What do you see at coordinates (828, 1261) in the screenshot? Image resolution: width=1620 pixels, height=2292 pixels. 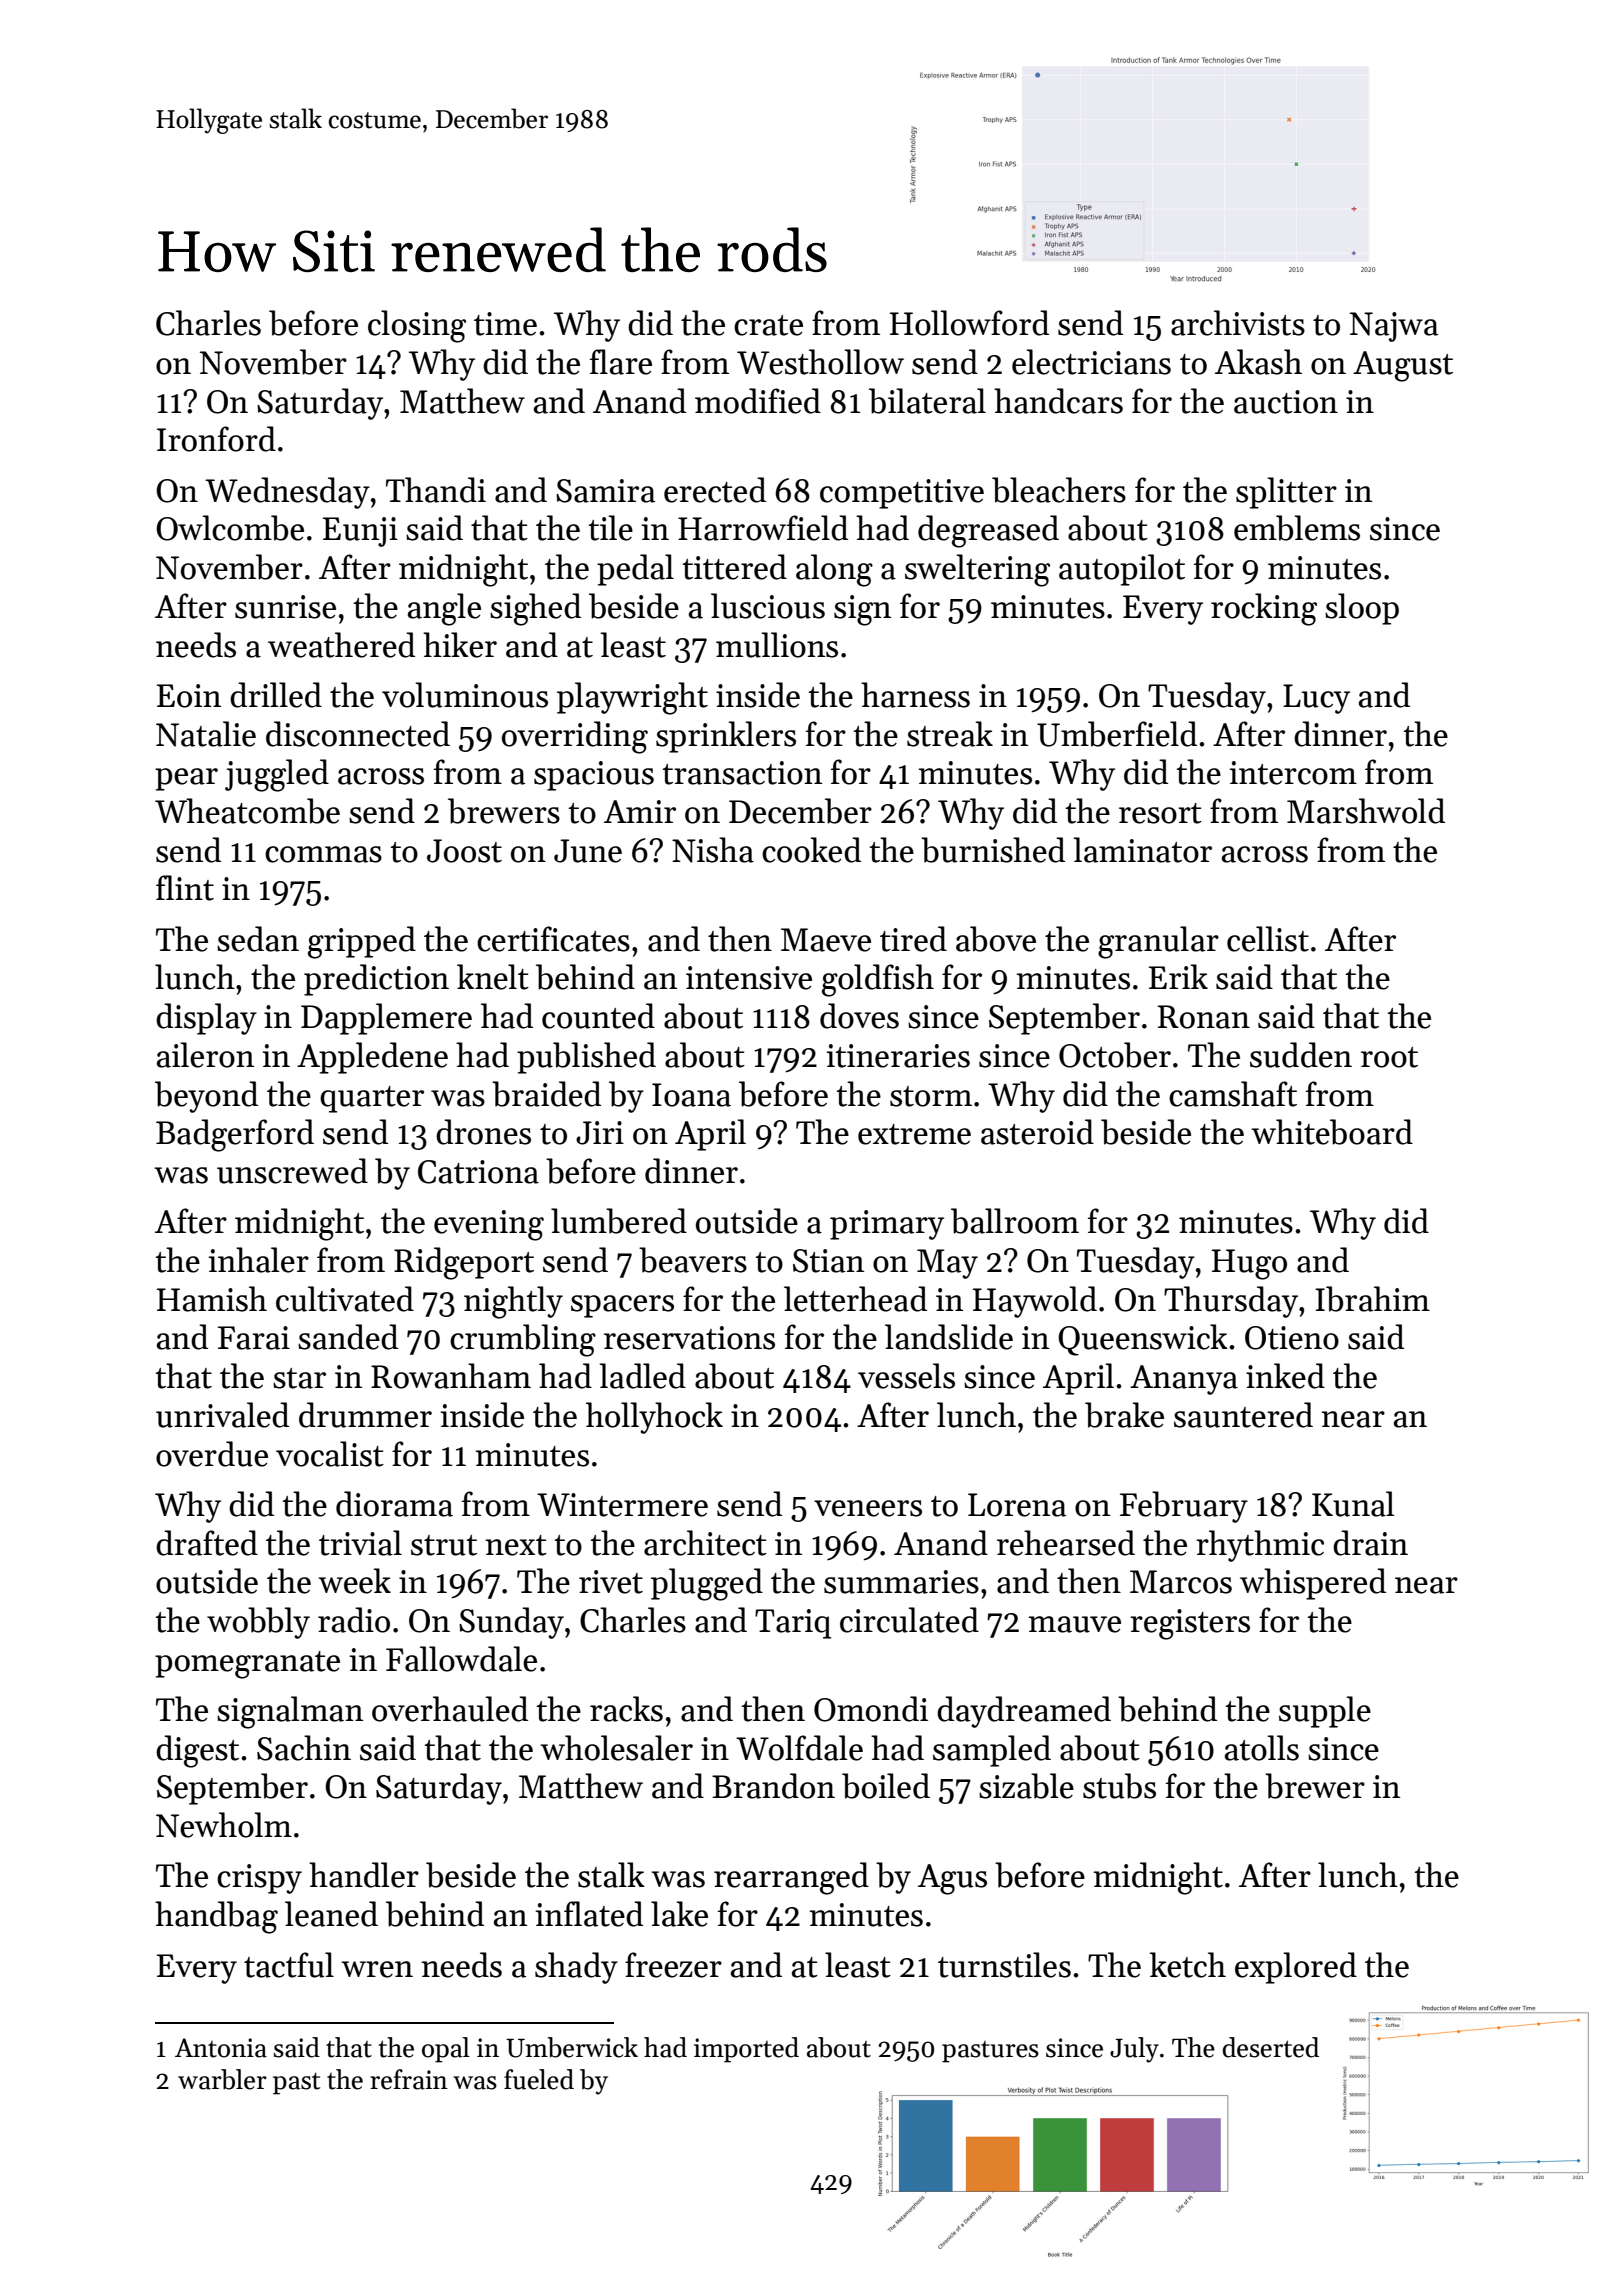 I see `Stian` at bounding box center [828, 1261].
